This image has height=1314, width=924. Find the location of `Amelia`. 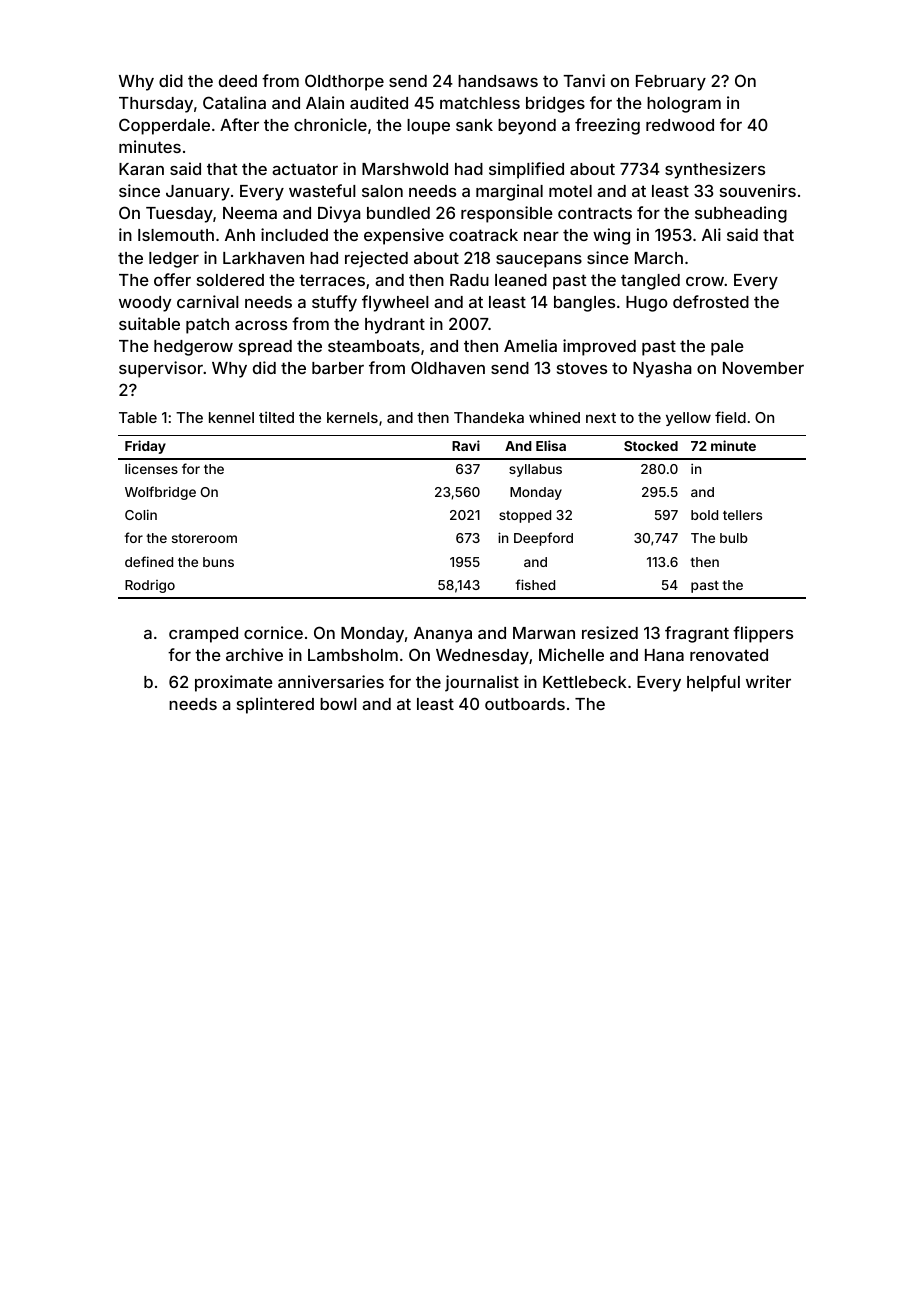

Amelia is located at coordinates (530, 345).
